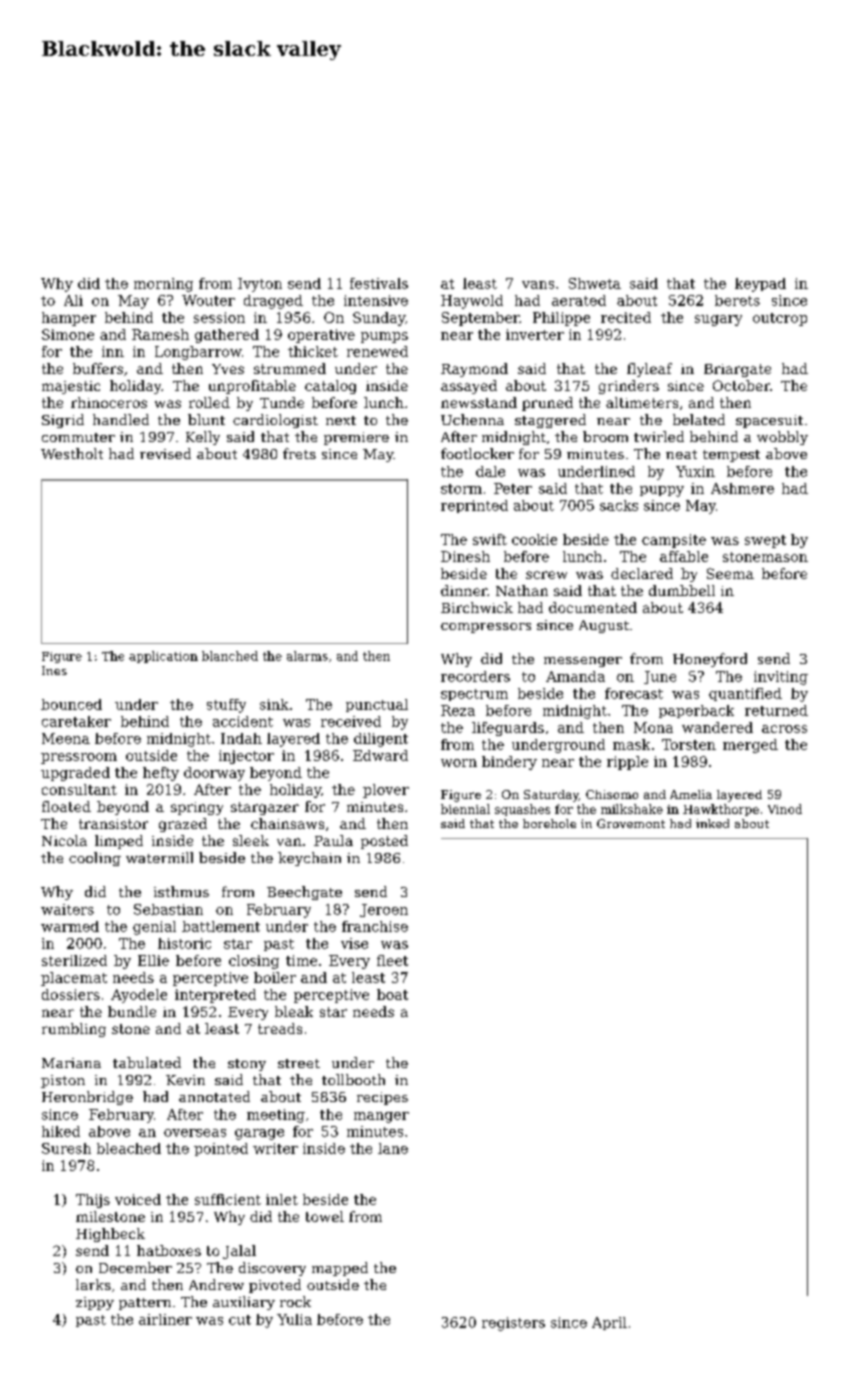  I want to click on commuter, so click(78, 437).
